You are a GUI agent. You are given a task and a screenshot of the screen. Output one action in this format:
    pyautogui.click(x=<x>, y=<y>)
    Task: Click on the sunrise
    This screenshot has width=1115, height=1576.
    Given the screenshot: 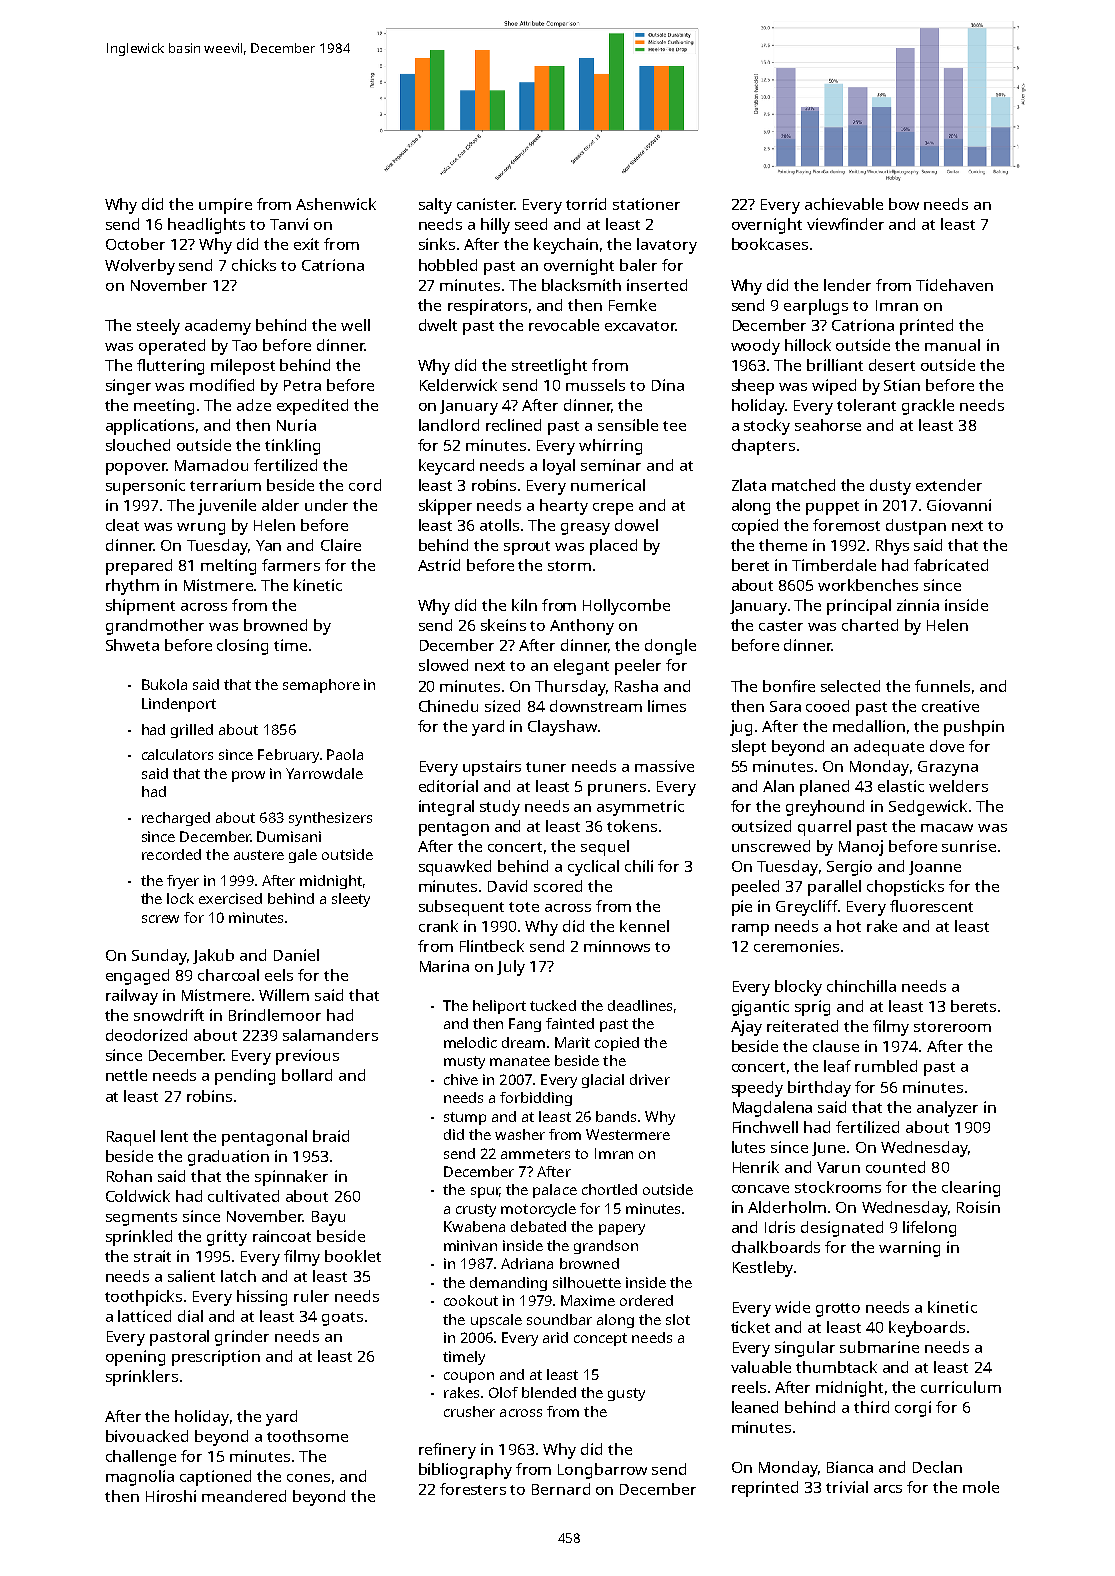 What is the action you would take?
    pyautogui.click(x=969, y=846)
